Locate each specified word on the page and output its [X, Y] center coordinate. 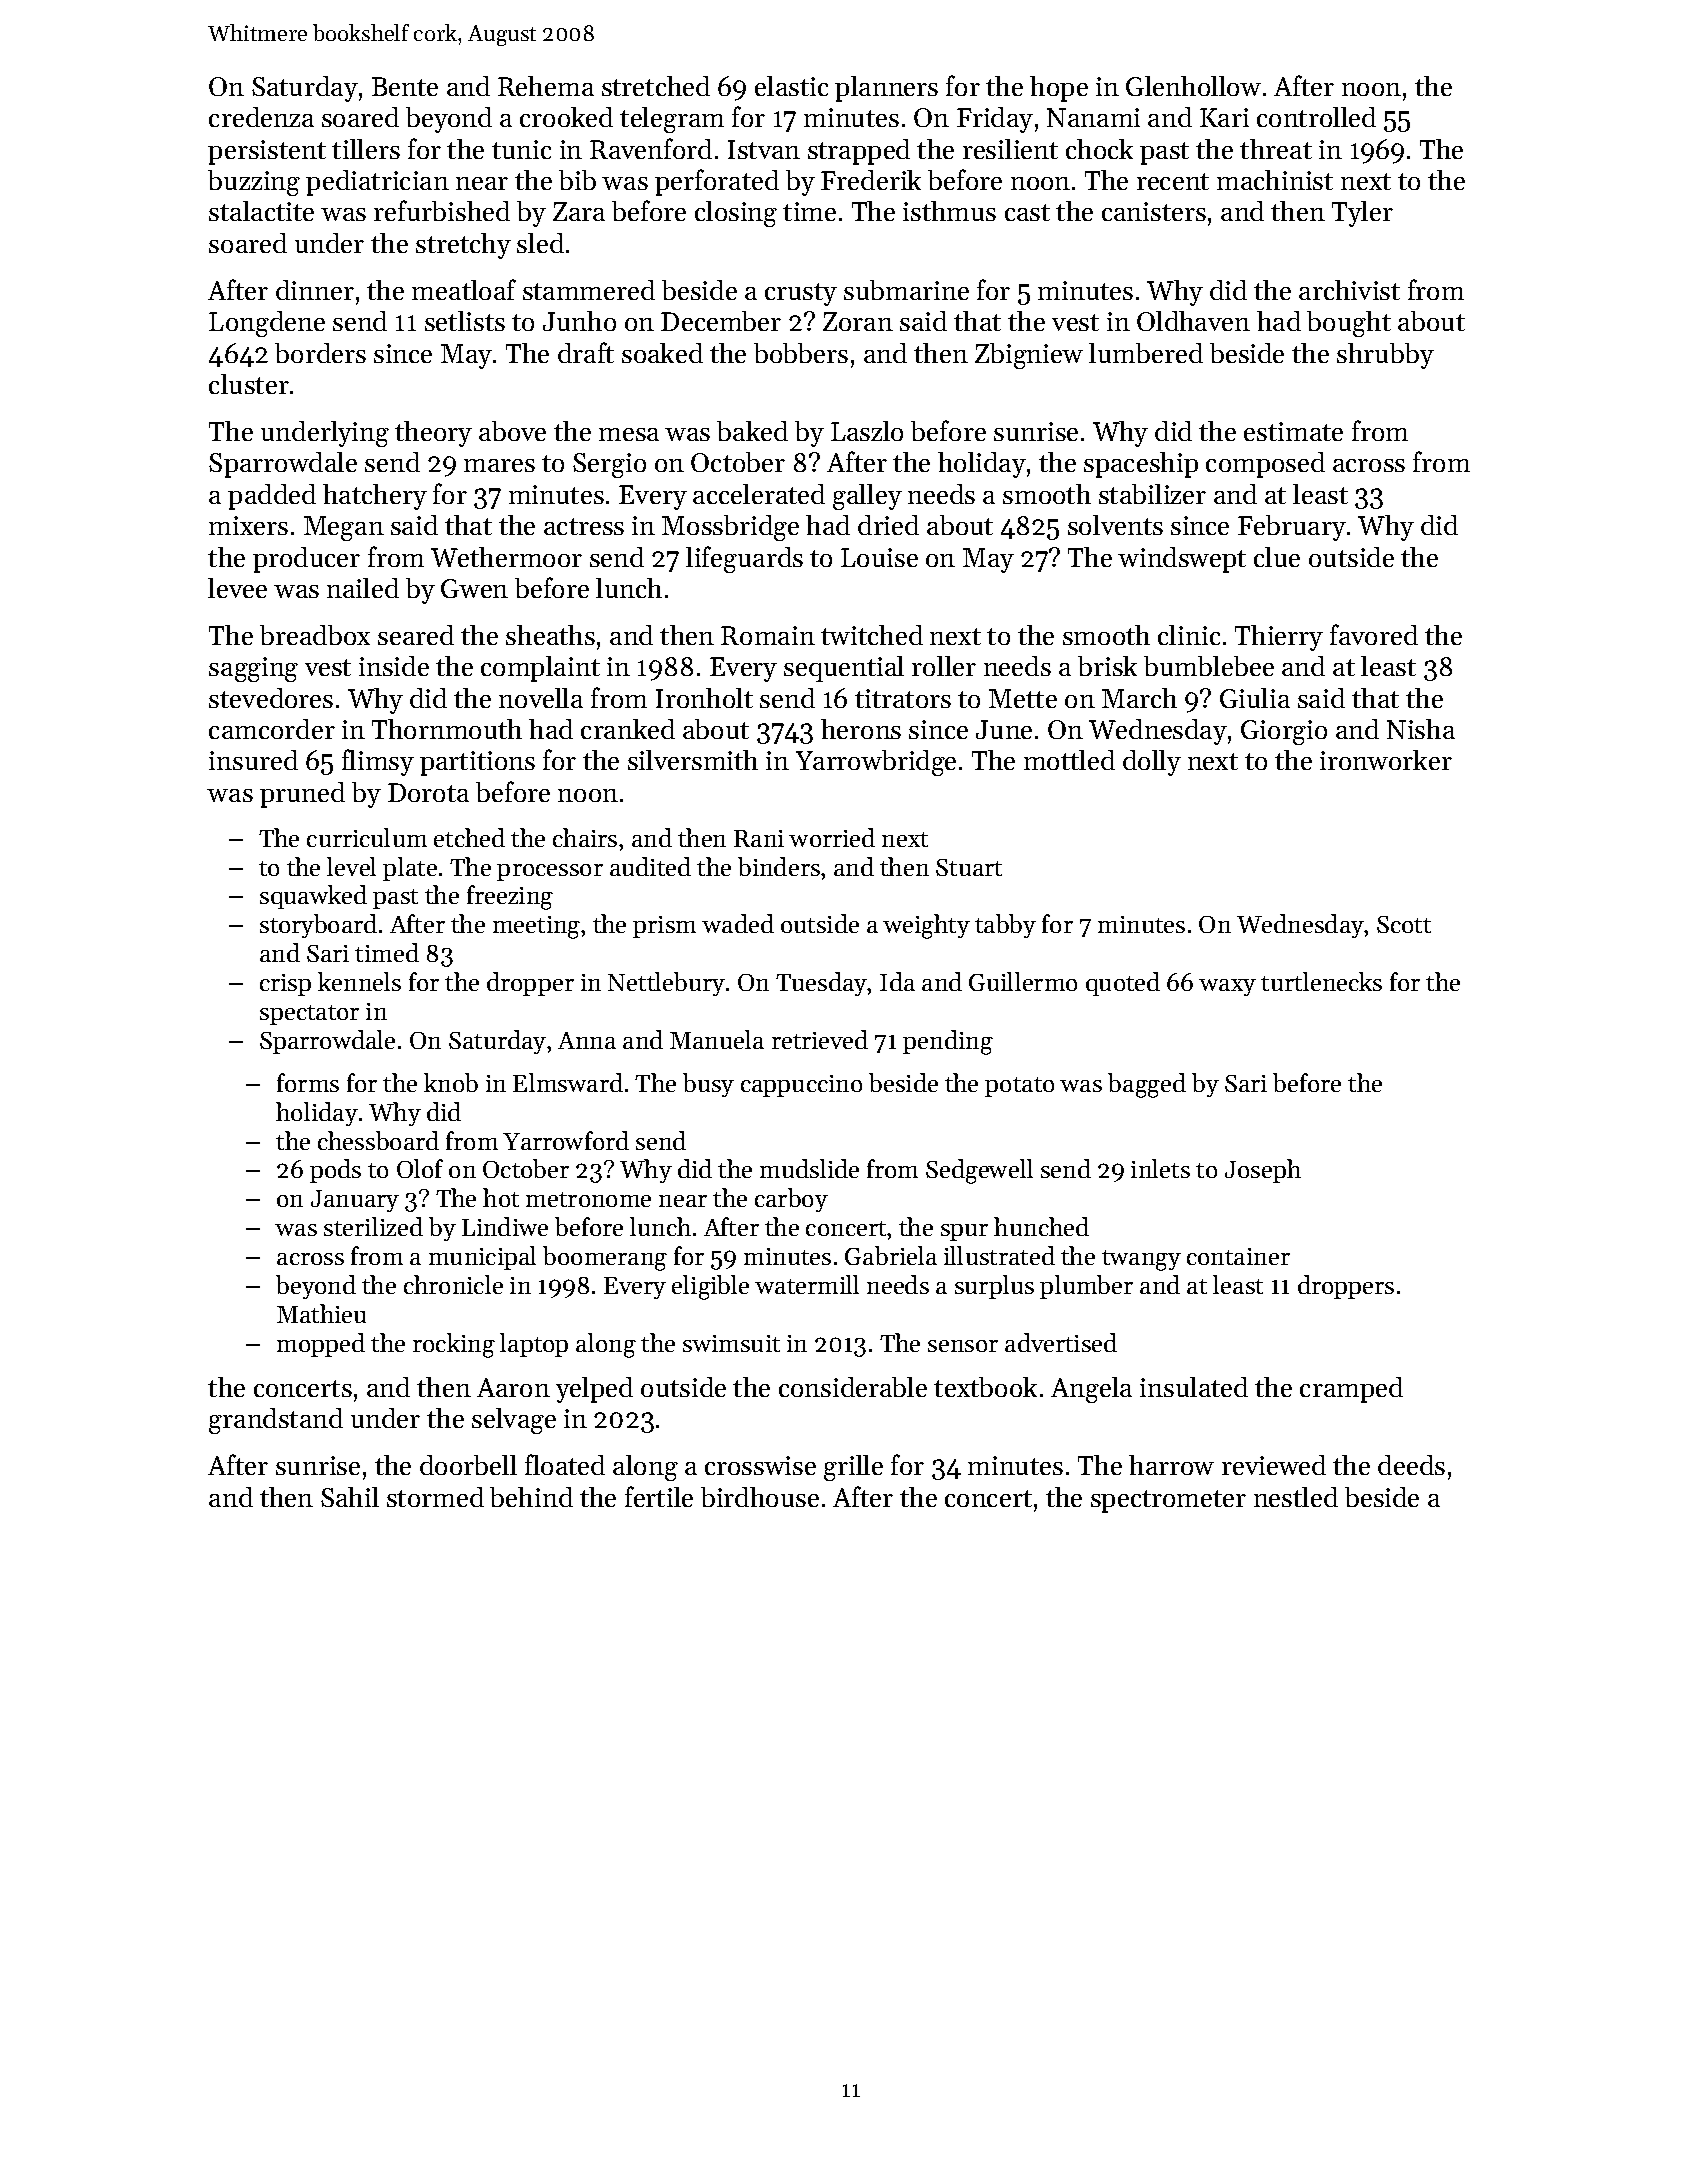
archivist [1349, 290]
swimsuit [731, 1343]
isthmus [949, 211]
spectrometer [1168, 1501]
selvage [514, 1421]
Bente [405, 86]
